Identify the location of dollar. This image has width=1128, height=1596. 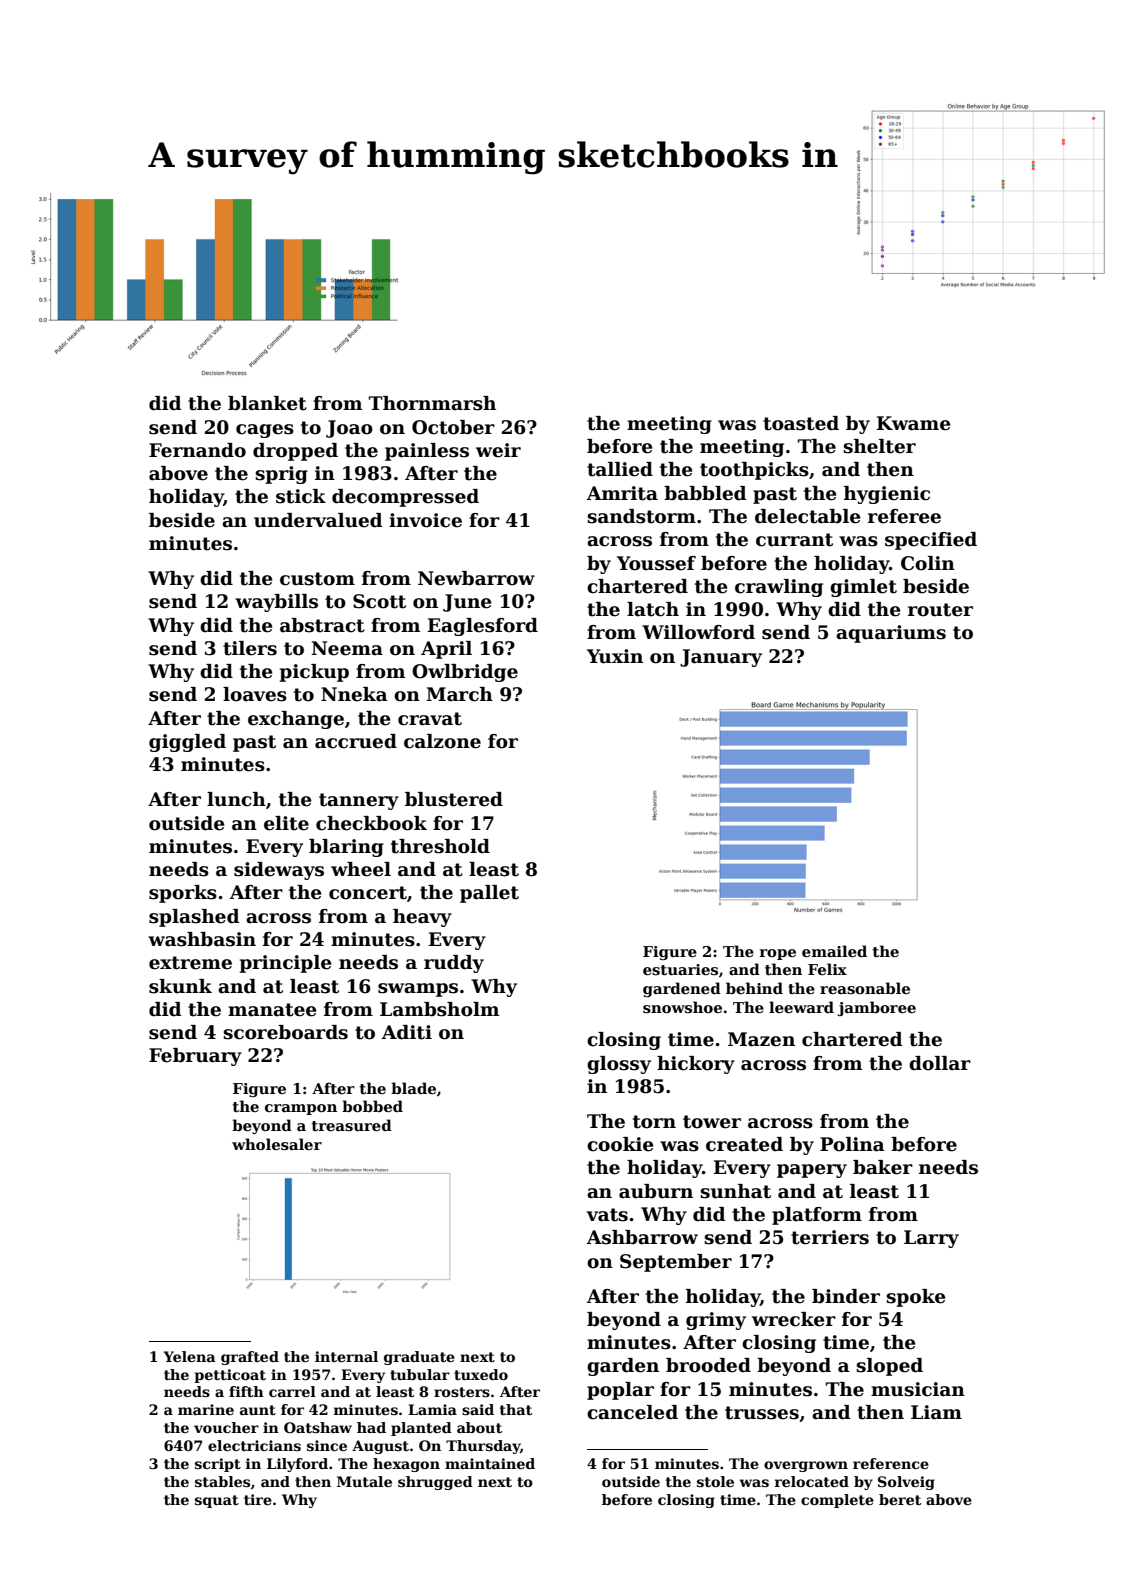
(940, 1063).
